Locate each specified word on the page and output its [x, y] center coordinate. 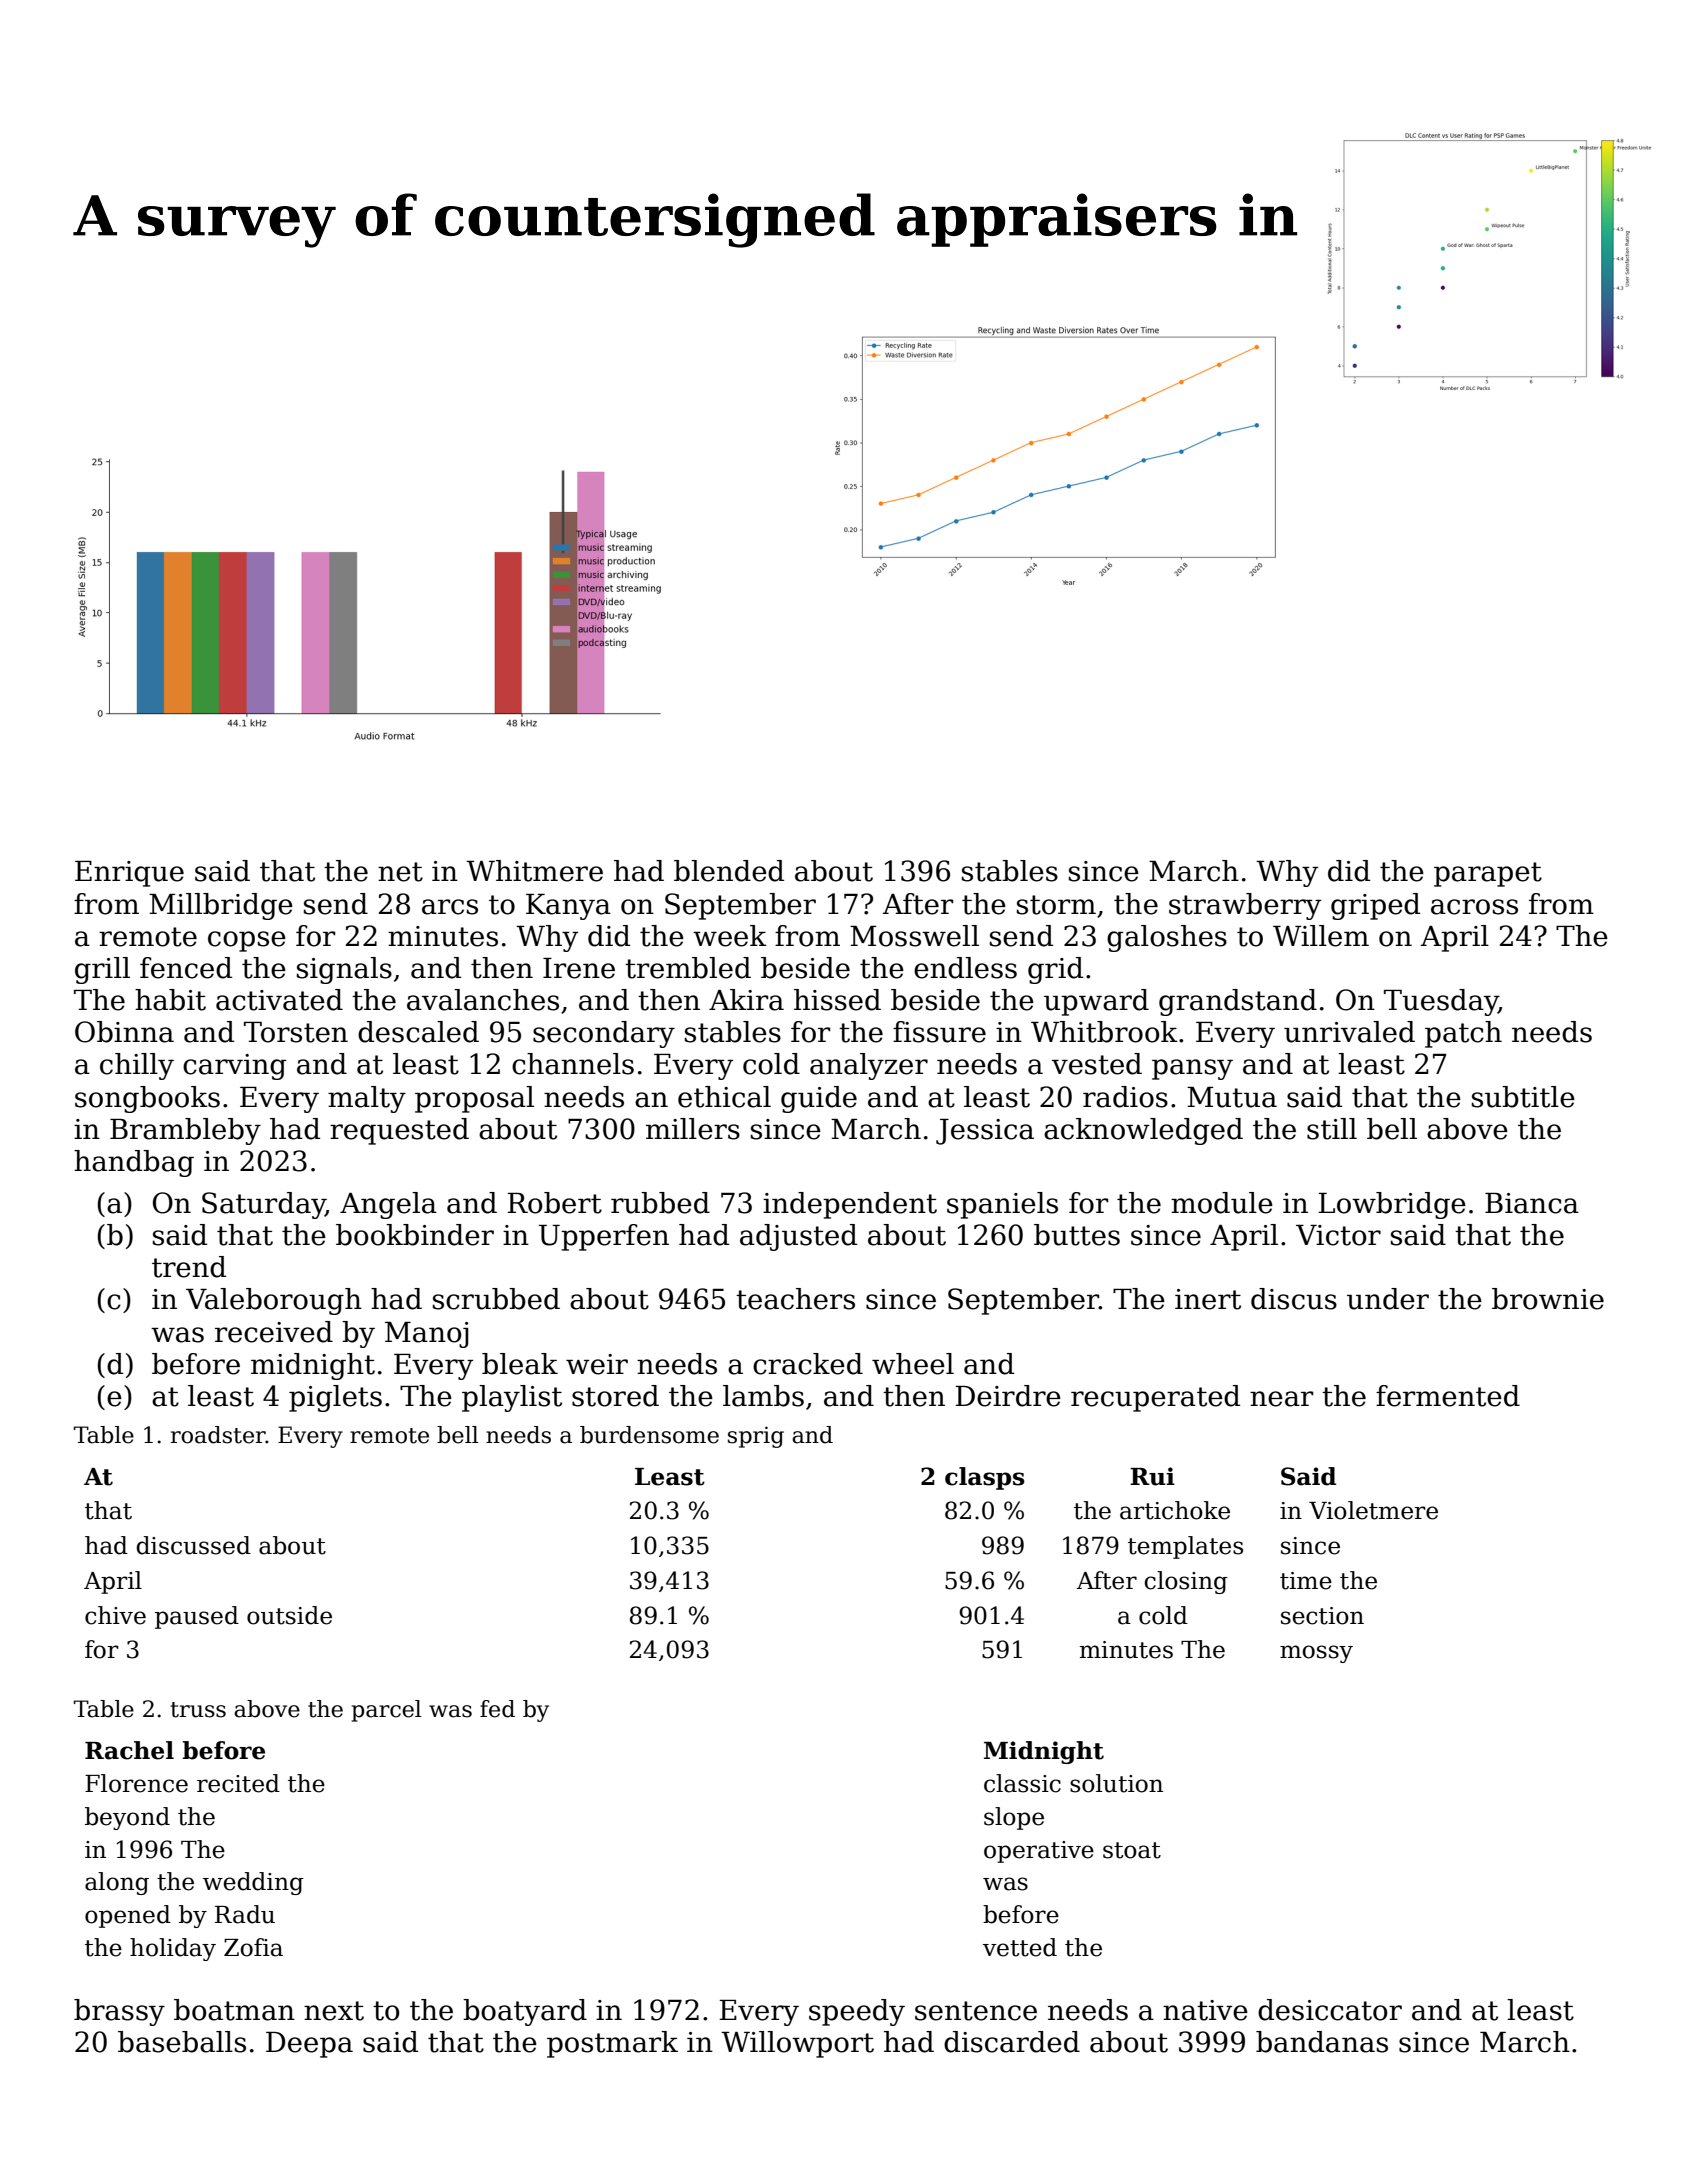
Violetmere [1373, 1510]
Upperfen [604, 1237]
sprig [756, 1437]
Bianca [1532, 1203]
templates [1185, 1547]
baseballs [182, 2042]
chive [115, 1615]
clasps [985, 1478]
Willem [1321, 936]
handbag [134, 1163]
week [730, 936]
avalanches [483, 1000]
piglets [335, 1398]
